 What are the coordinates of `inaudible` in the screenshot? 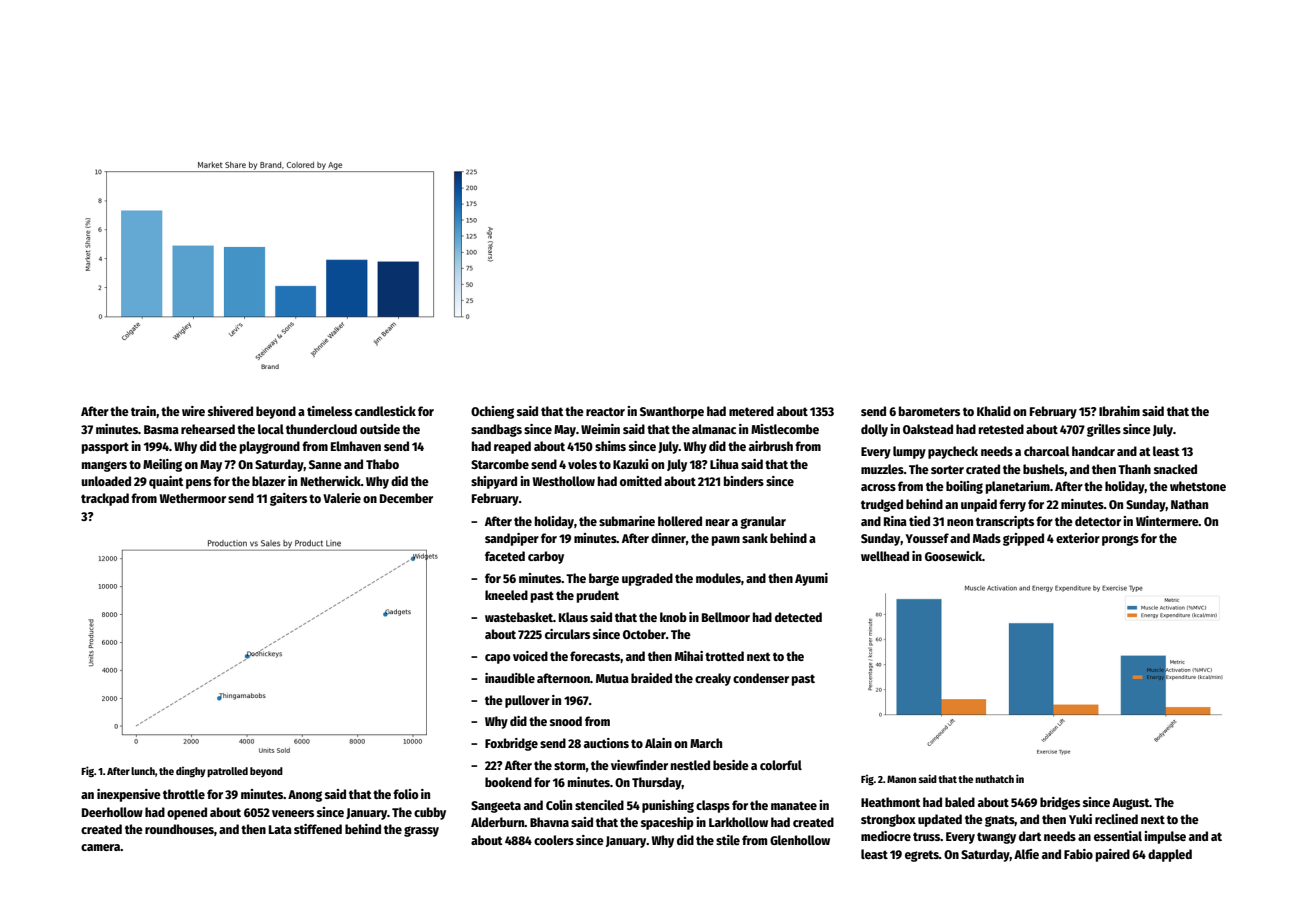 It's located at (510, 678).
